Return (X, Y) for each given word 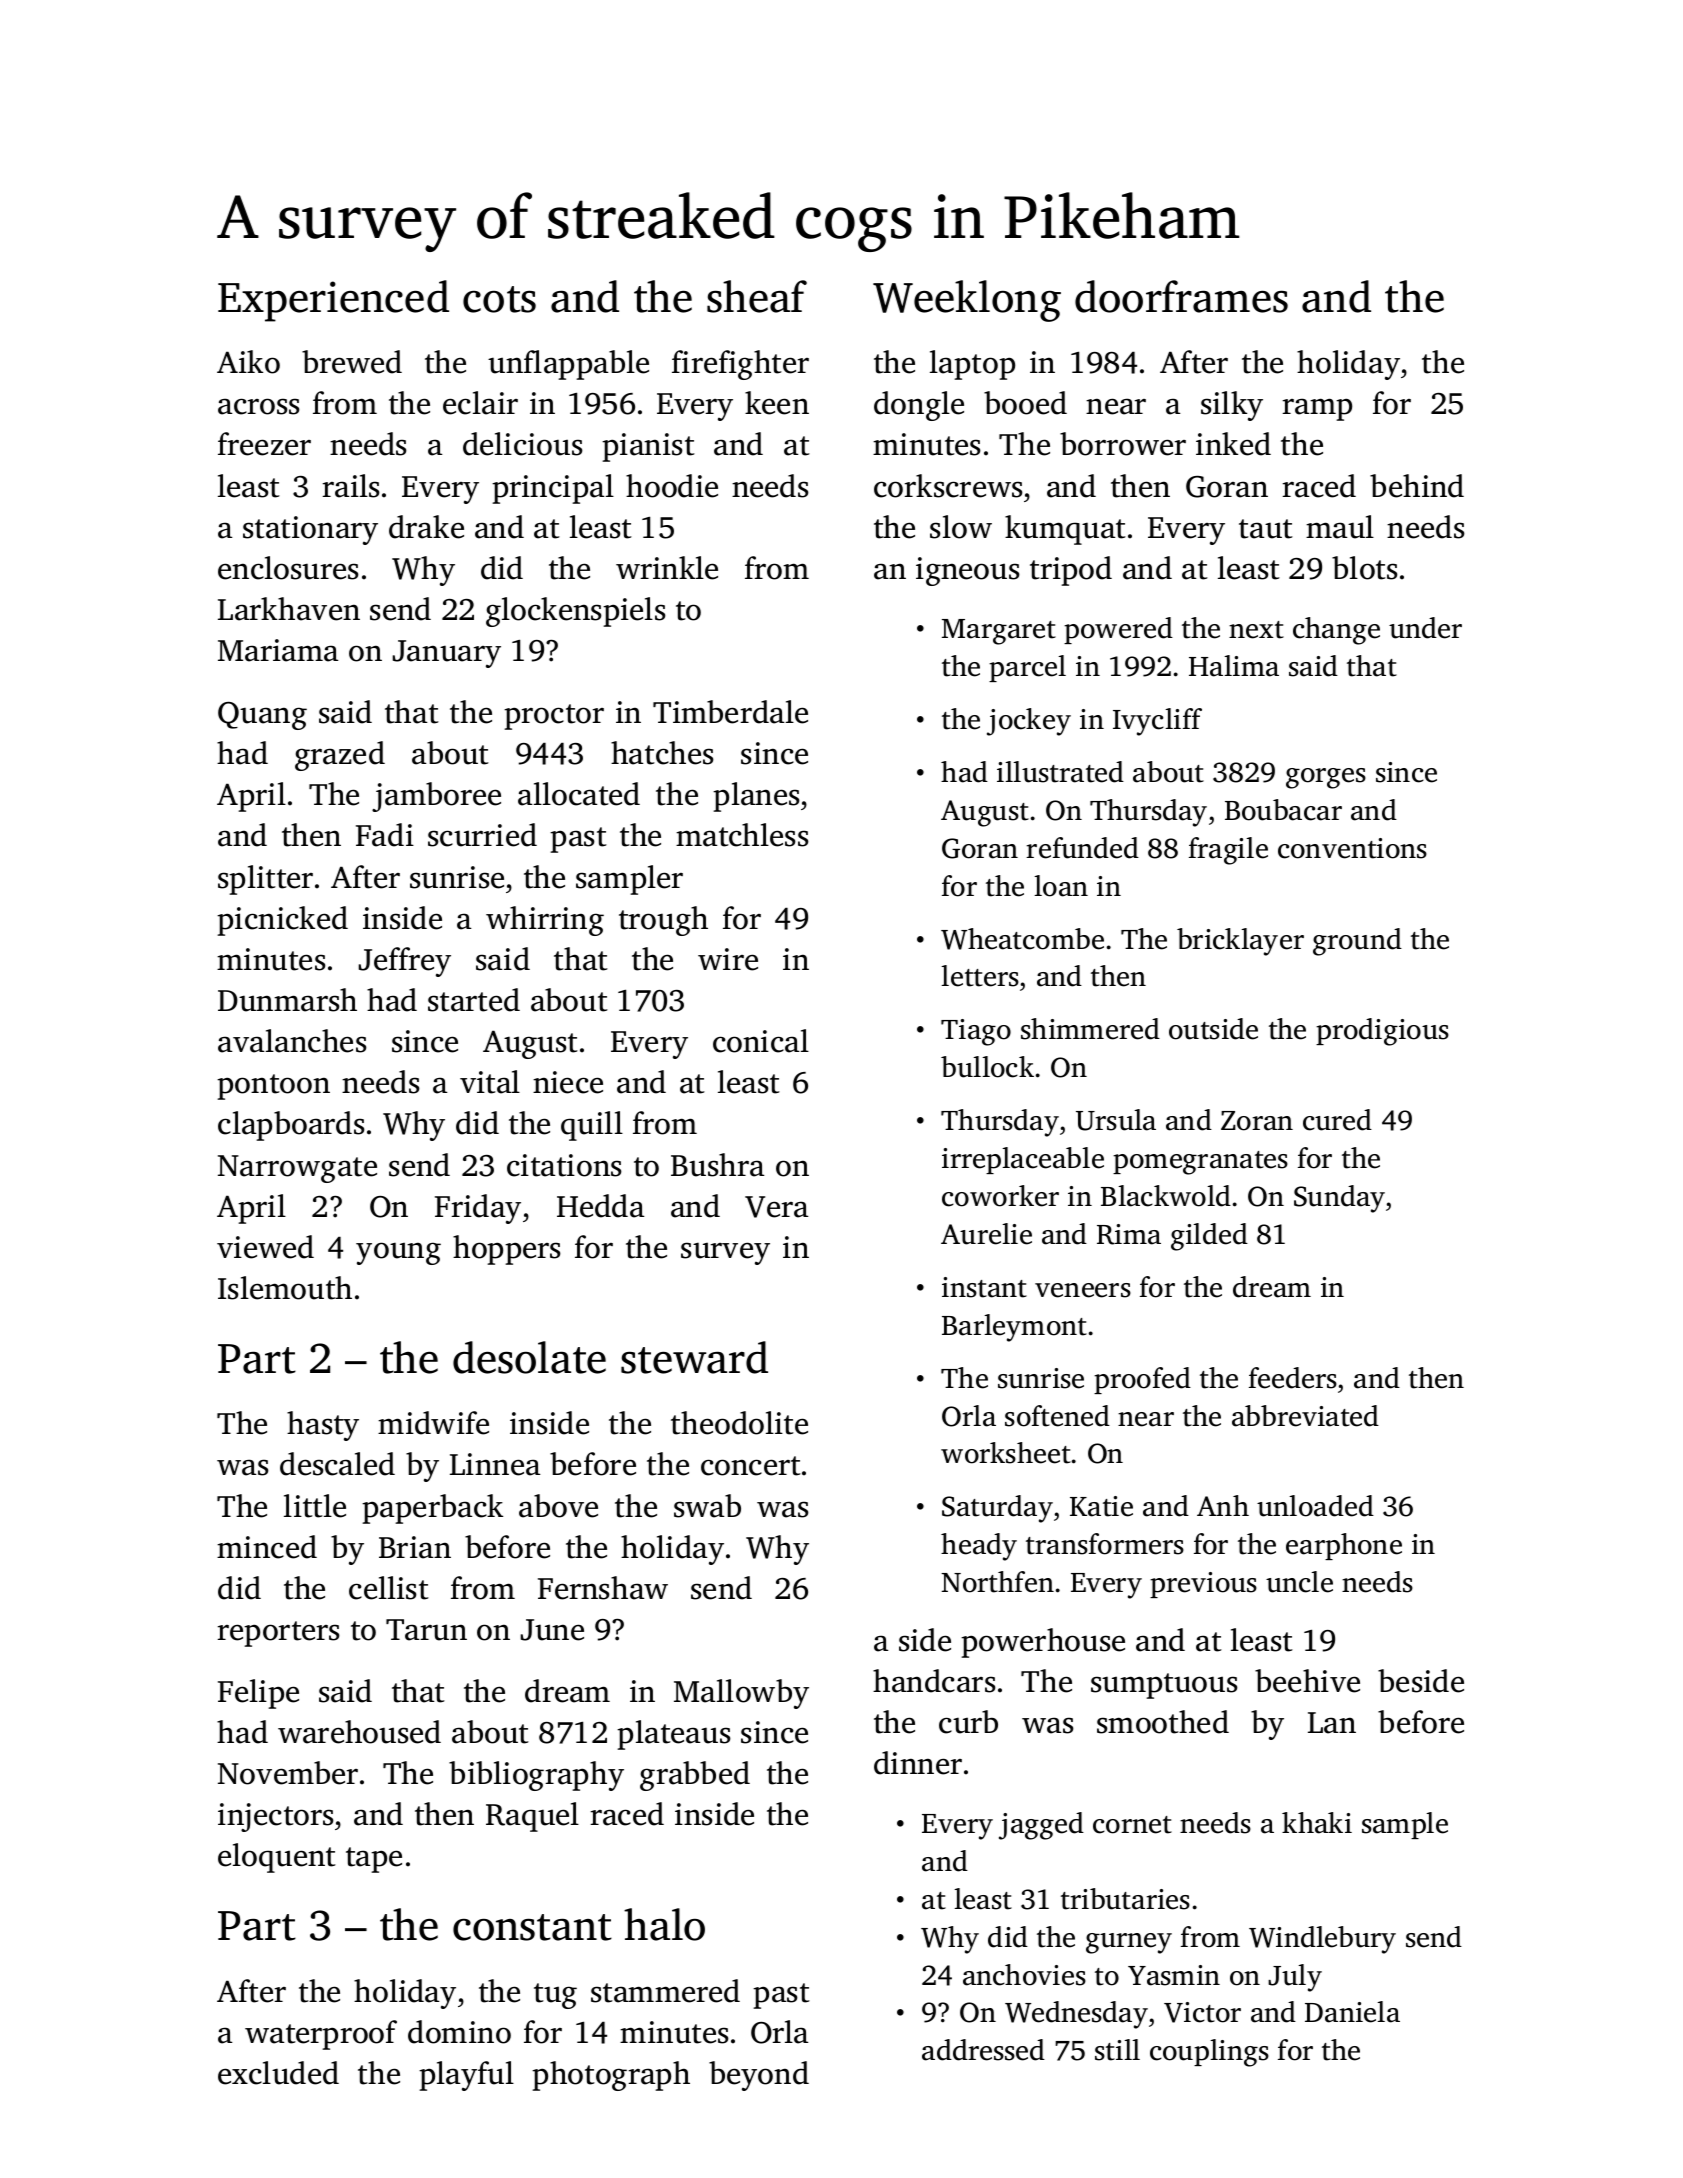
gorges (1326, 778)
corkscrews (948, 486)
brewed (352, 362)
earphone (1344, 1546)
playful (466, 2076)
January (447, 654)
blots (1364, 568)
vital (490, 1082)
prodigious (1382, 1032)
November (288, 1773)
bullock (987, 1067)
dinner (918, 1763)
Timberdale (730, 712)
